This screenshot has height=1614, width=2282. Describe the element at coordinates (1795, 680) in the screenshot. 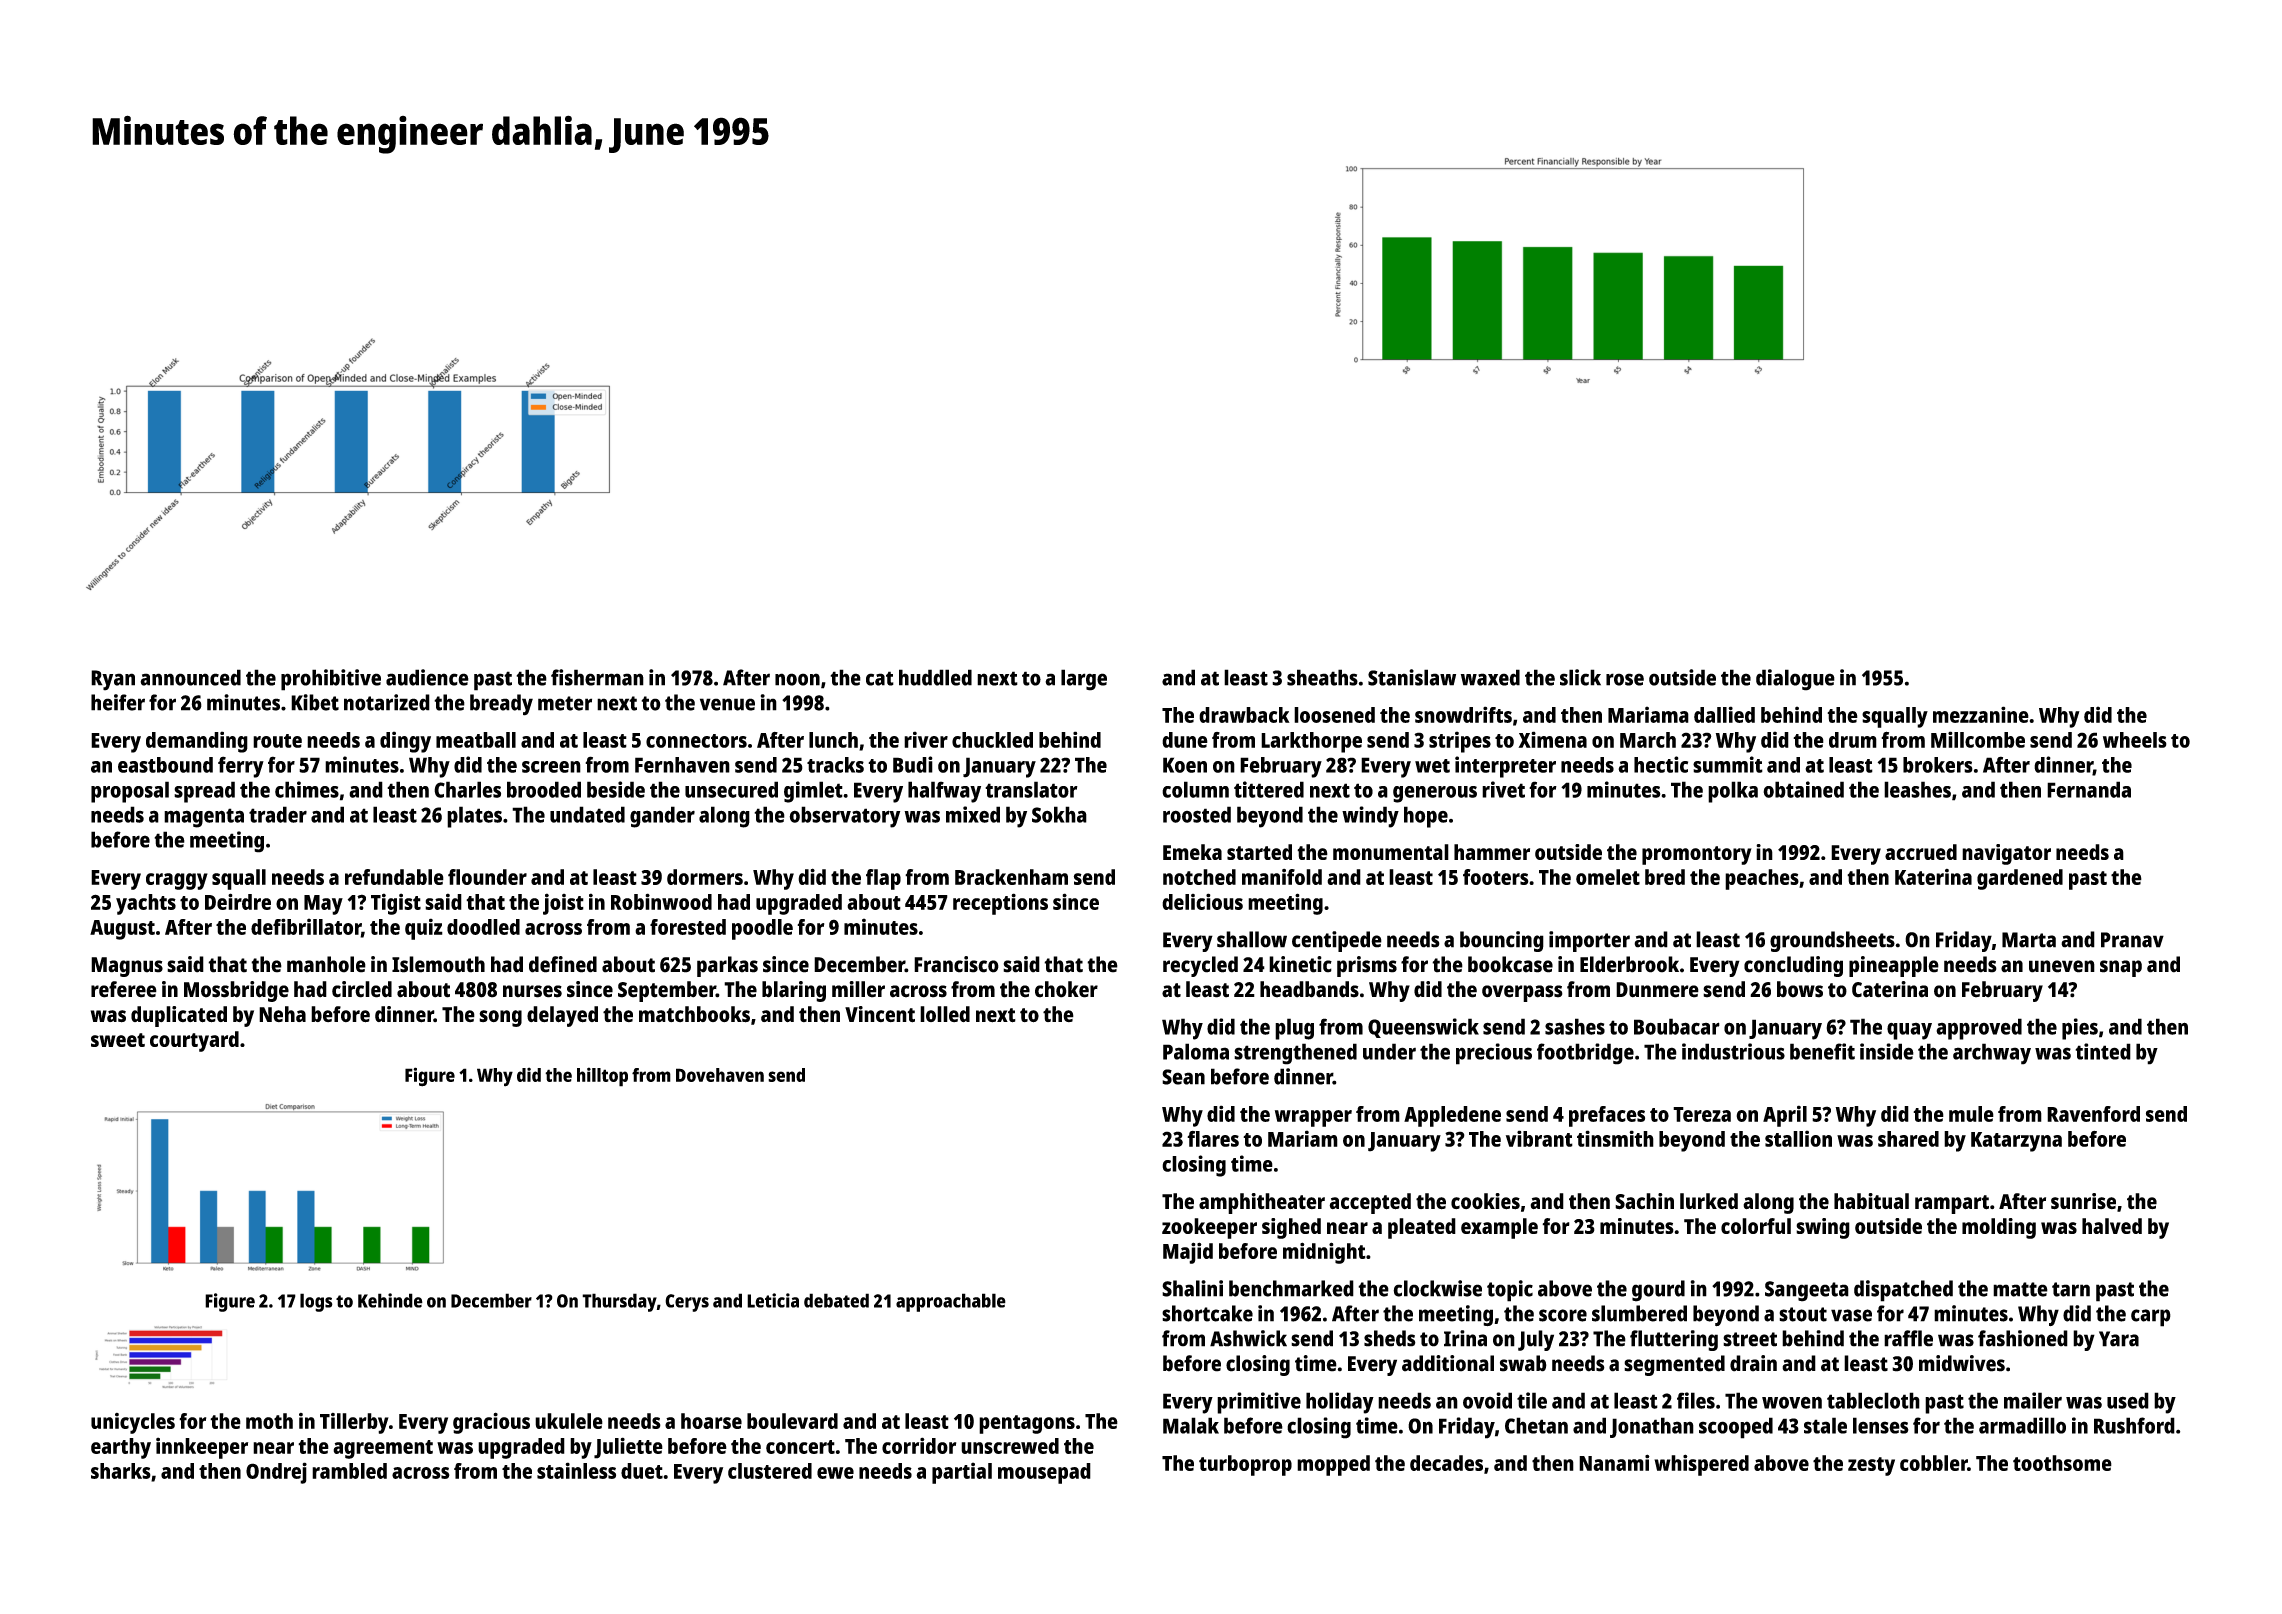

I see `dialogue` at that location.
